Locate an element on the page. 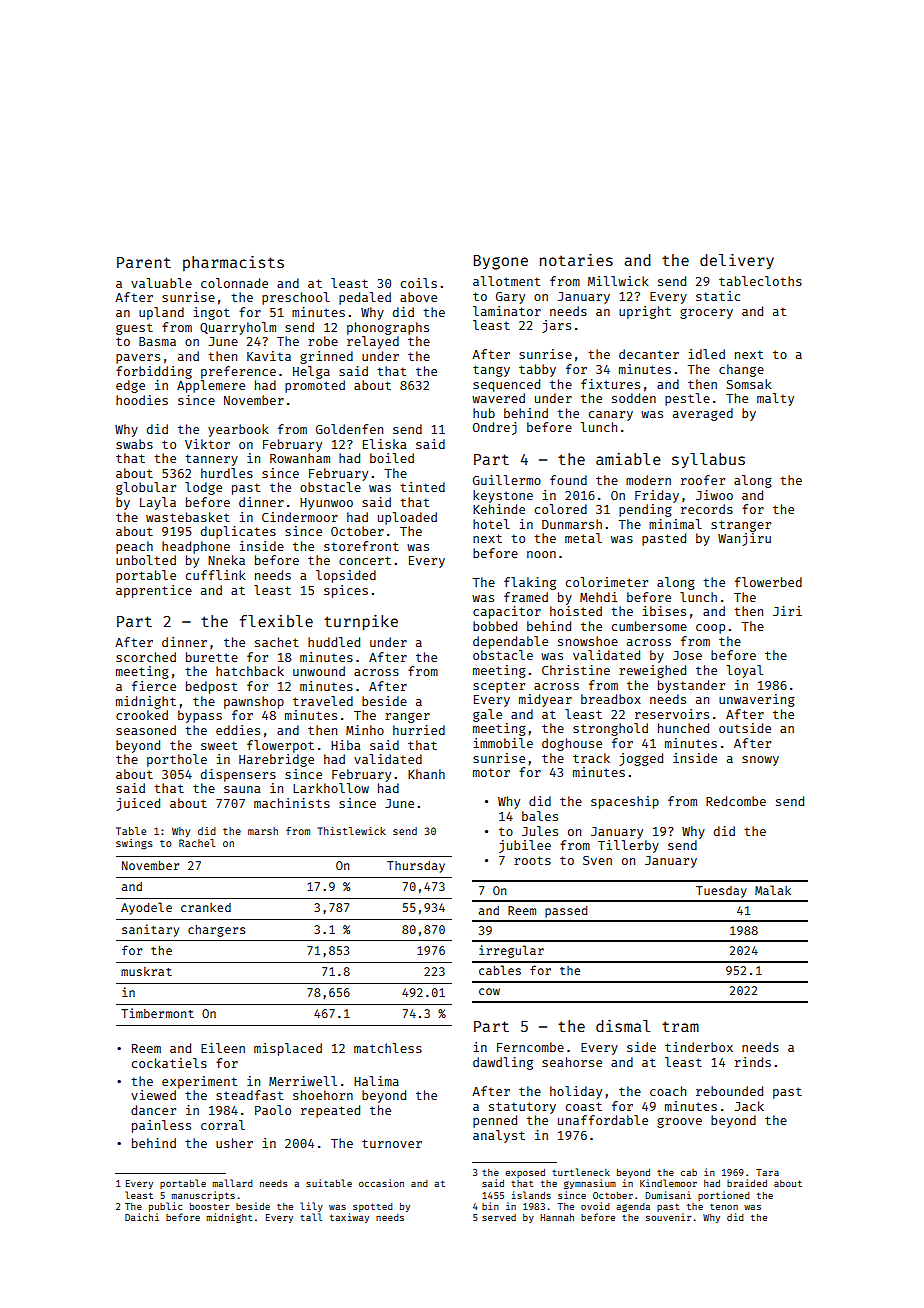  repeated is located at coordinates (330, 1111).
